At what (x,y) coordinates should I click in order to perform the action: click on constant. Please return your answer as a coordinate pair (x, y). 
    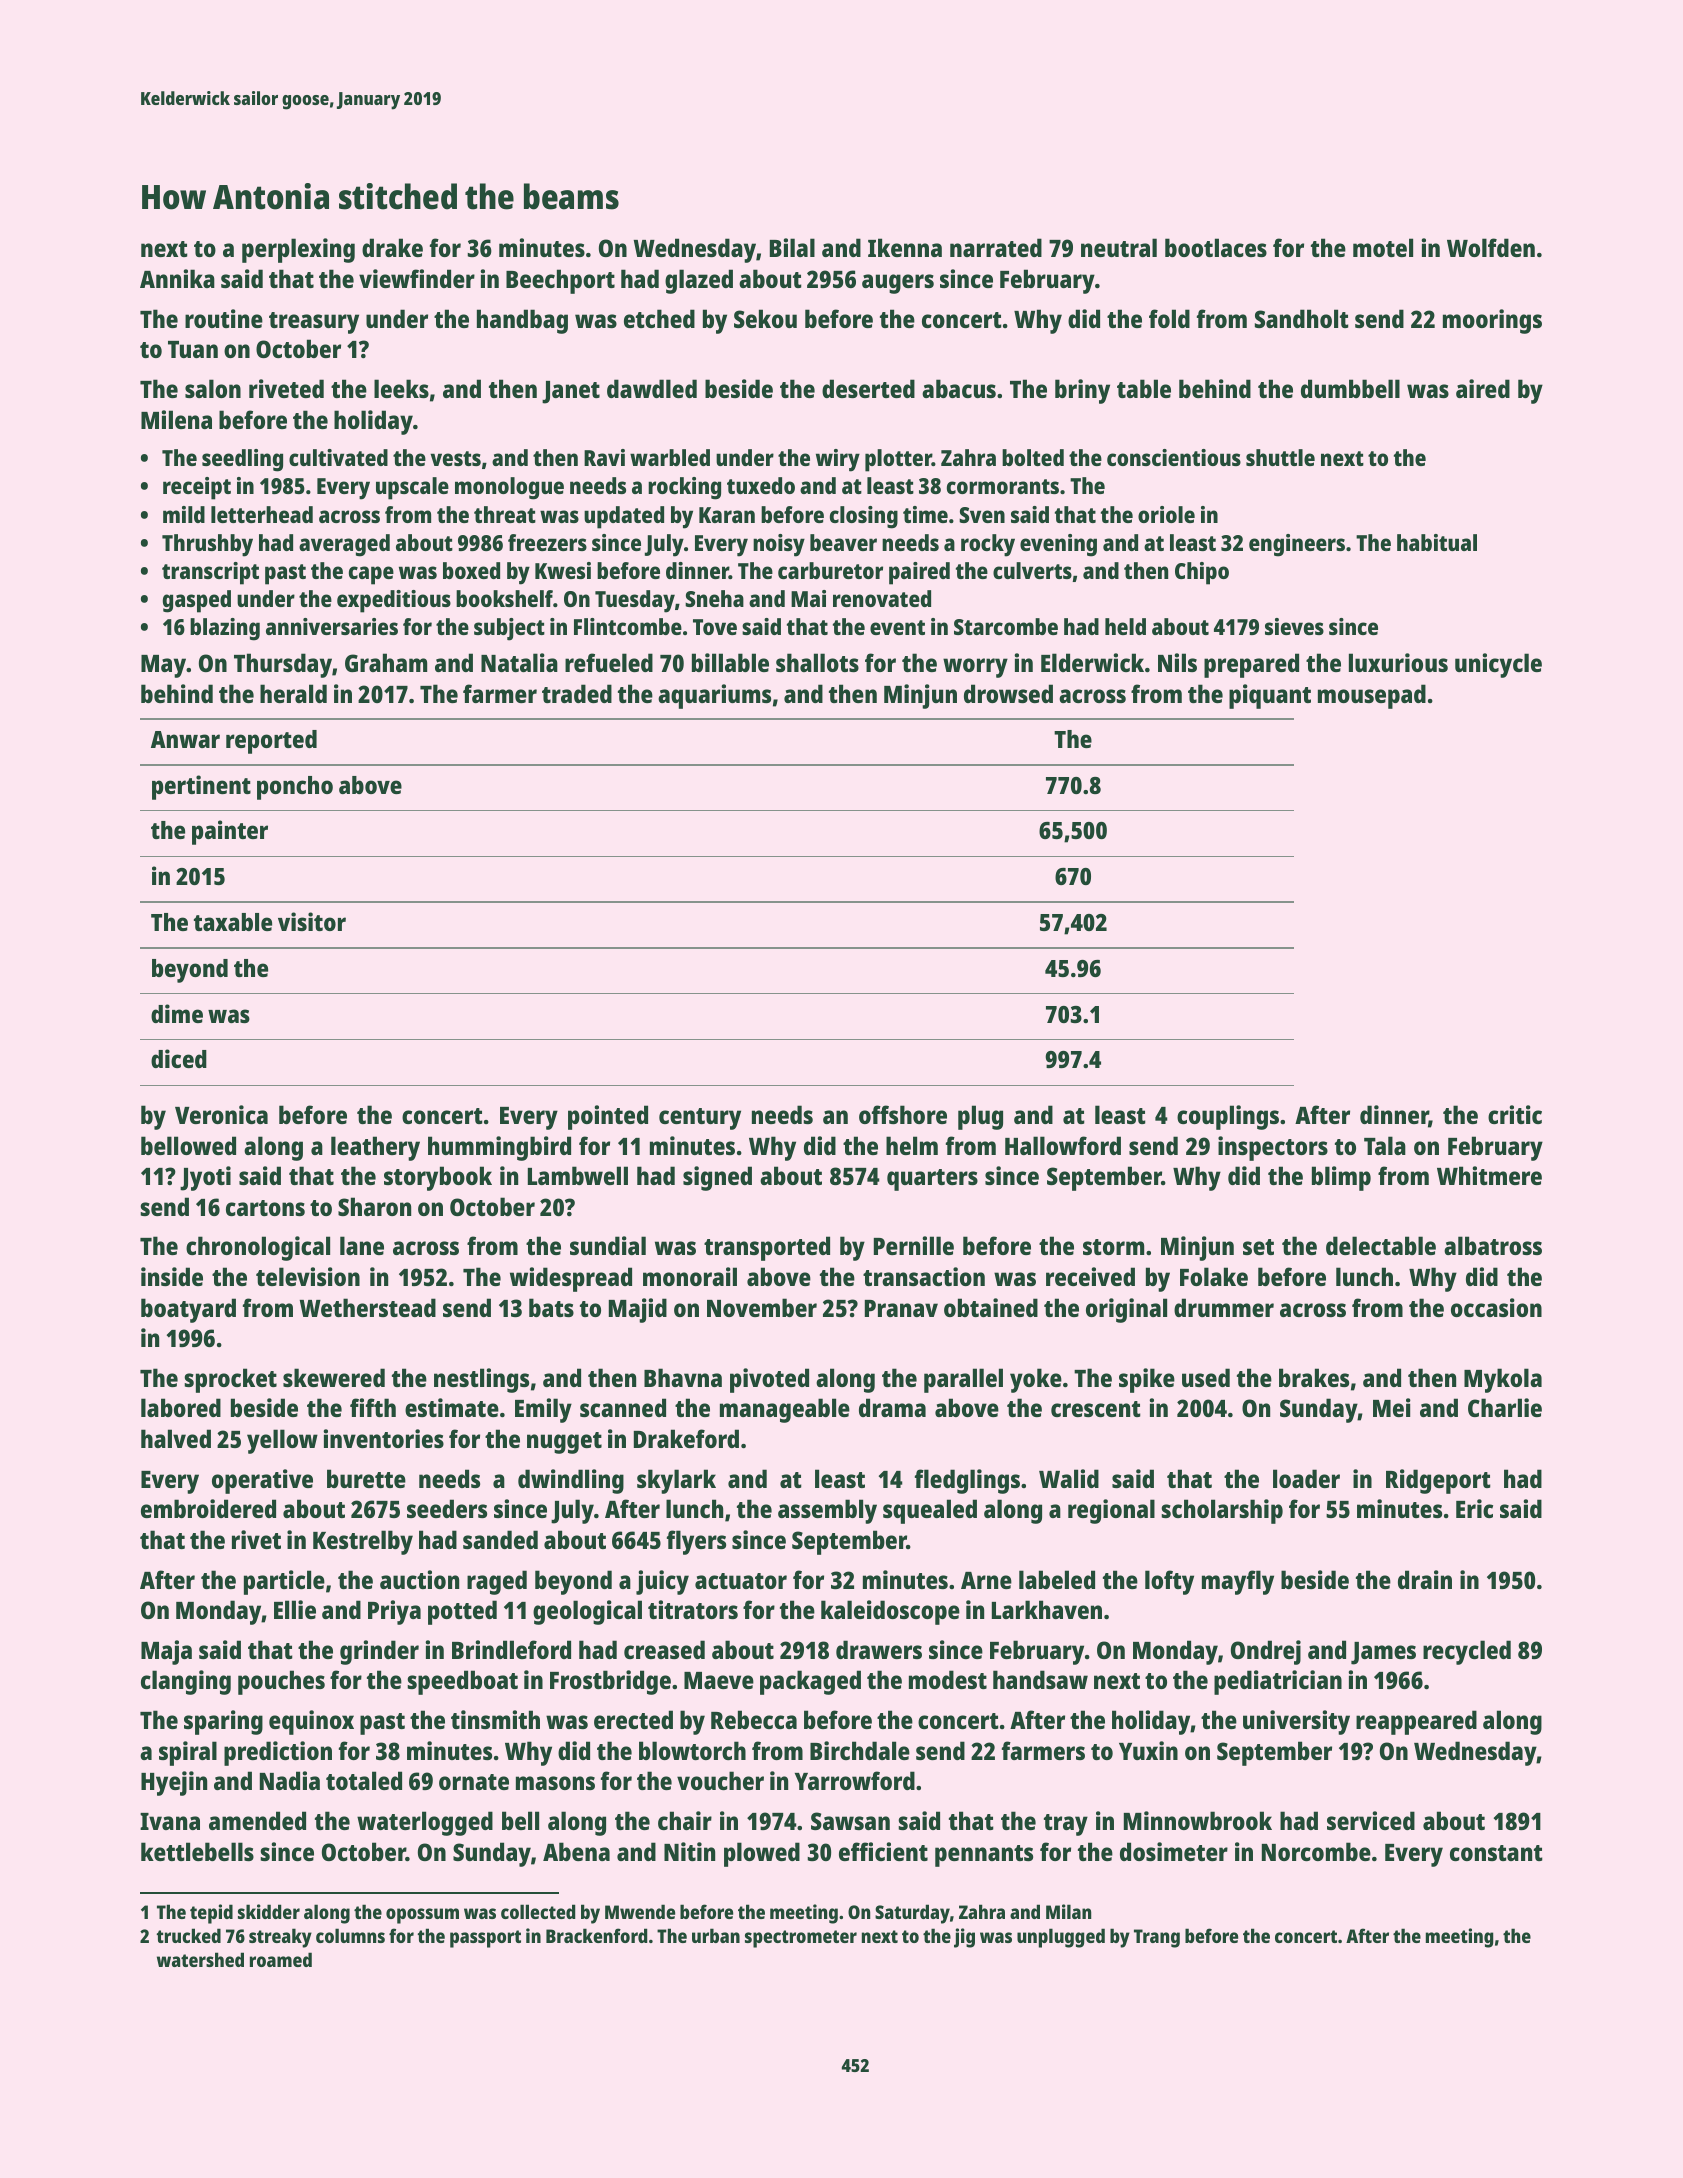
    Looking at the image, I should click on (1496, 1853).
